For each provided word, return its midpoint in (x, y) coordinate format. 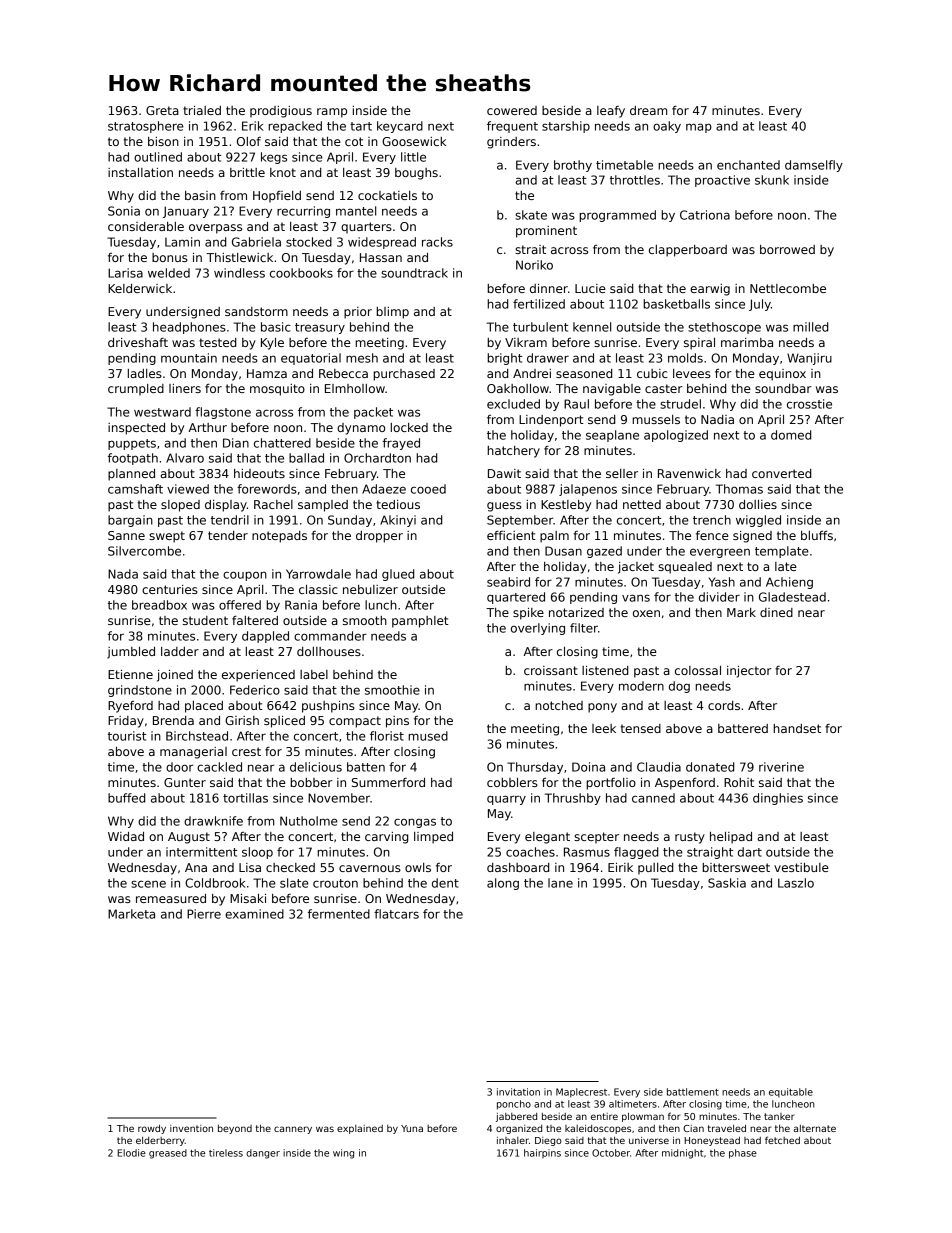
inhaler (513, 1140)
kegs (274, 158)
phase (743, 1154)
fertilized (539, 304)
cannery (293, 1130)
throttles (635, 180)
